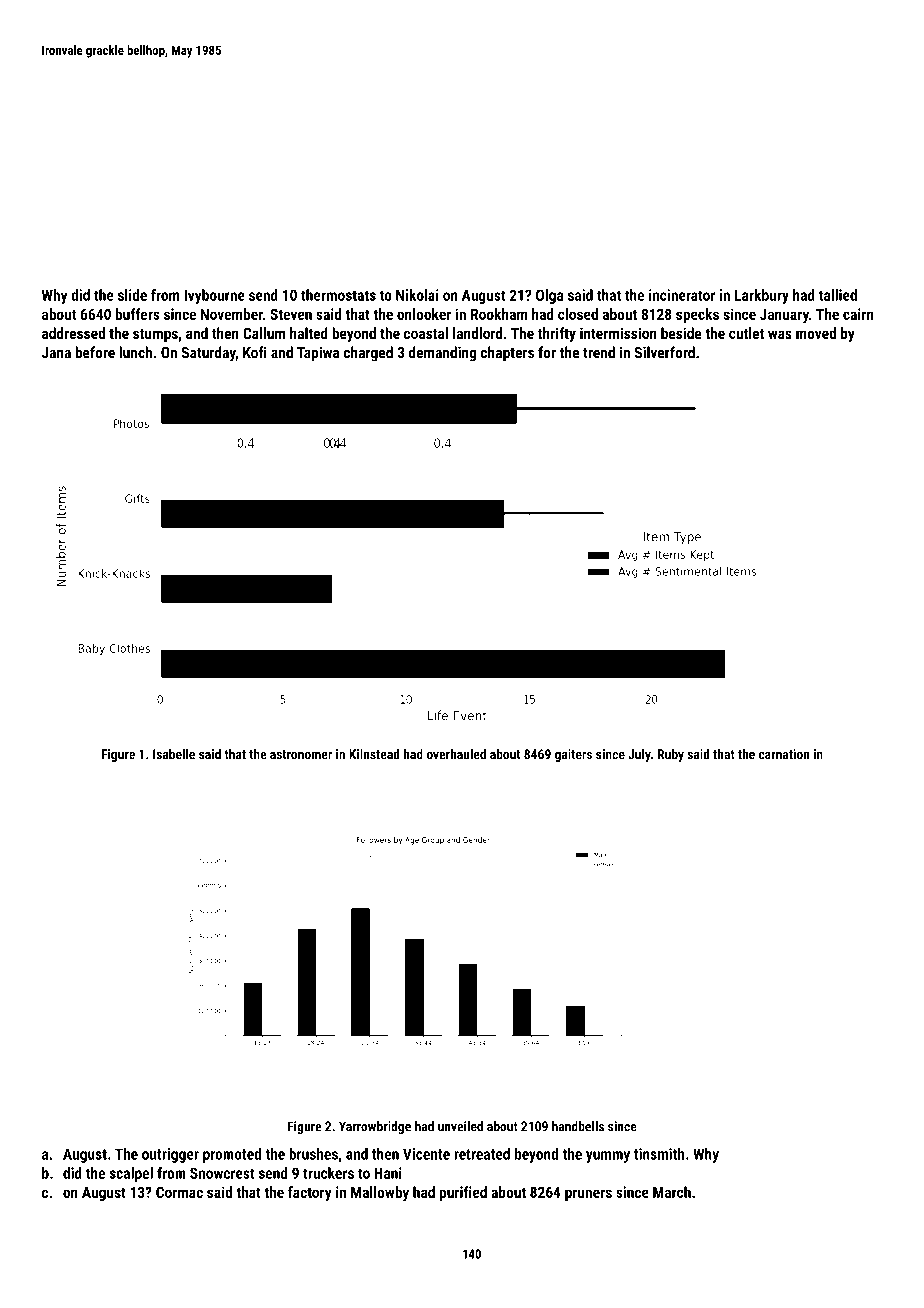  I want to click on Silverford, so click(665, 352).
